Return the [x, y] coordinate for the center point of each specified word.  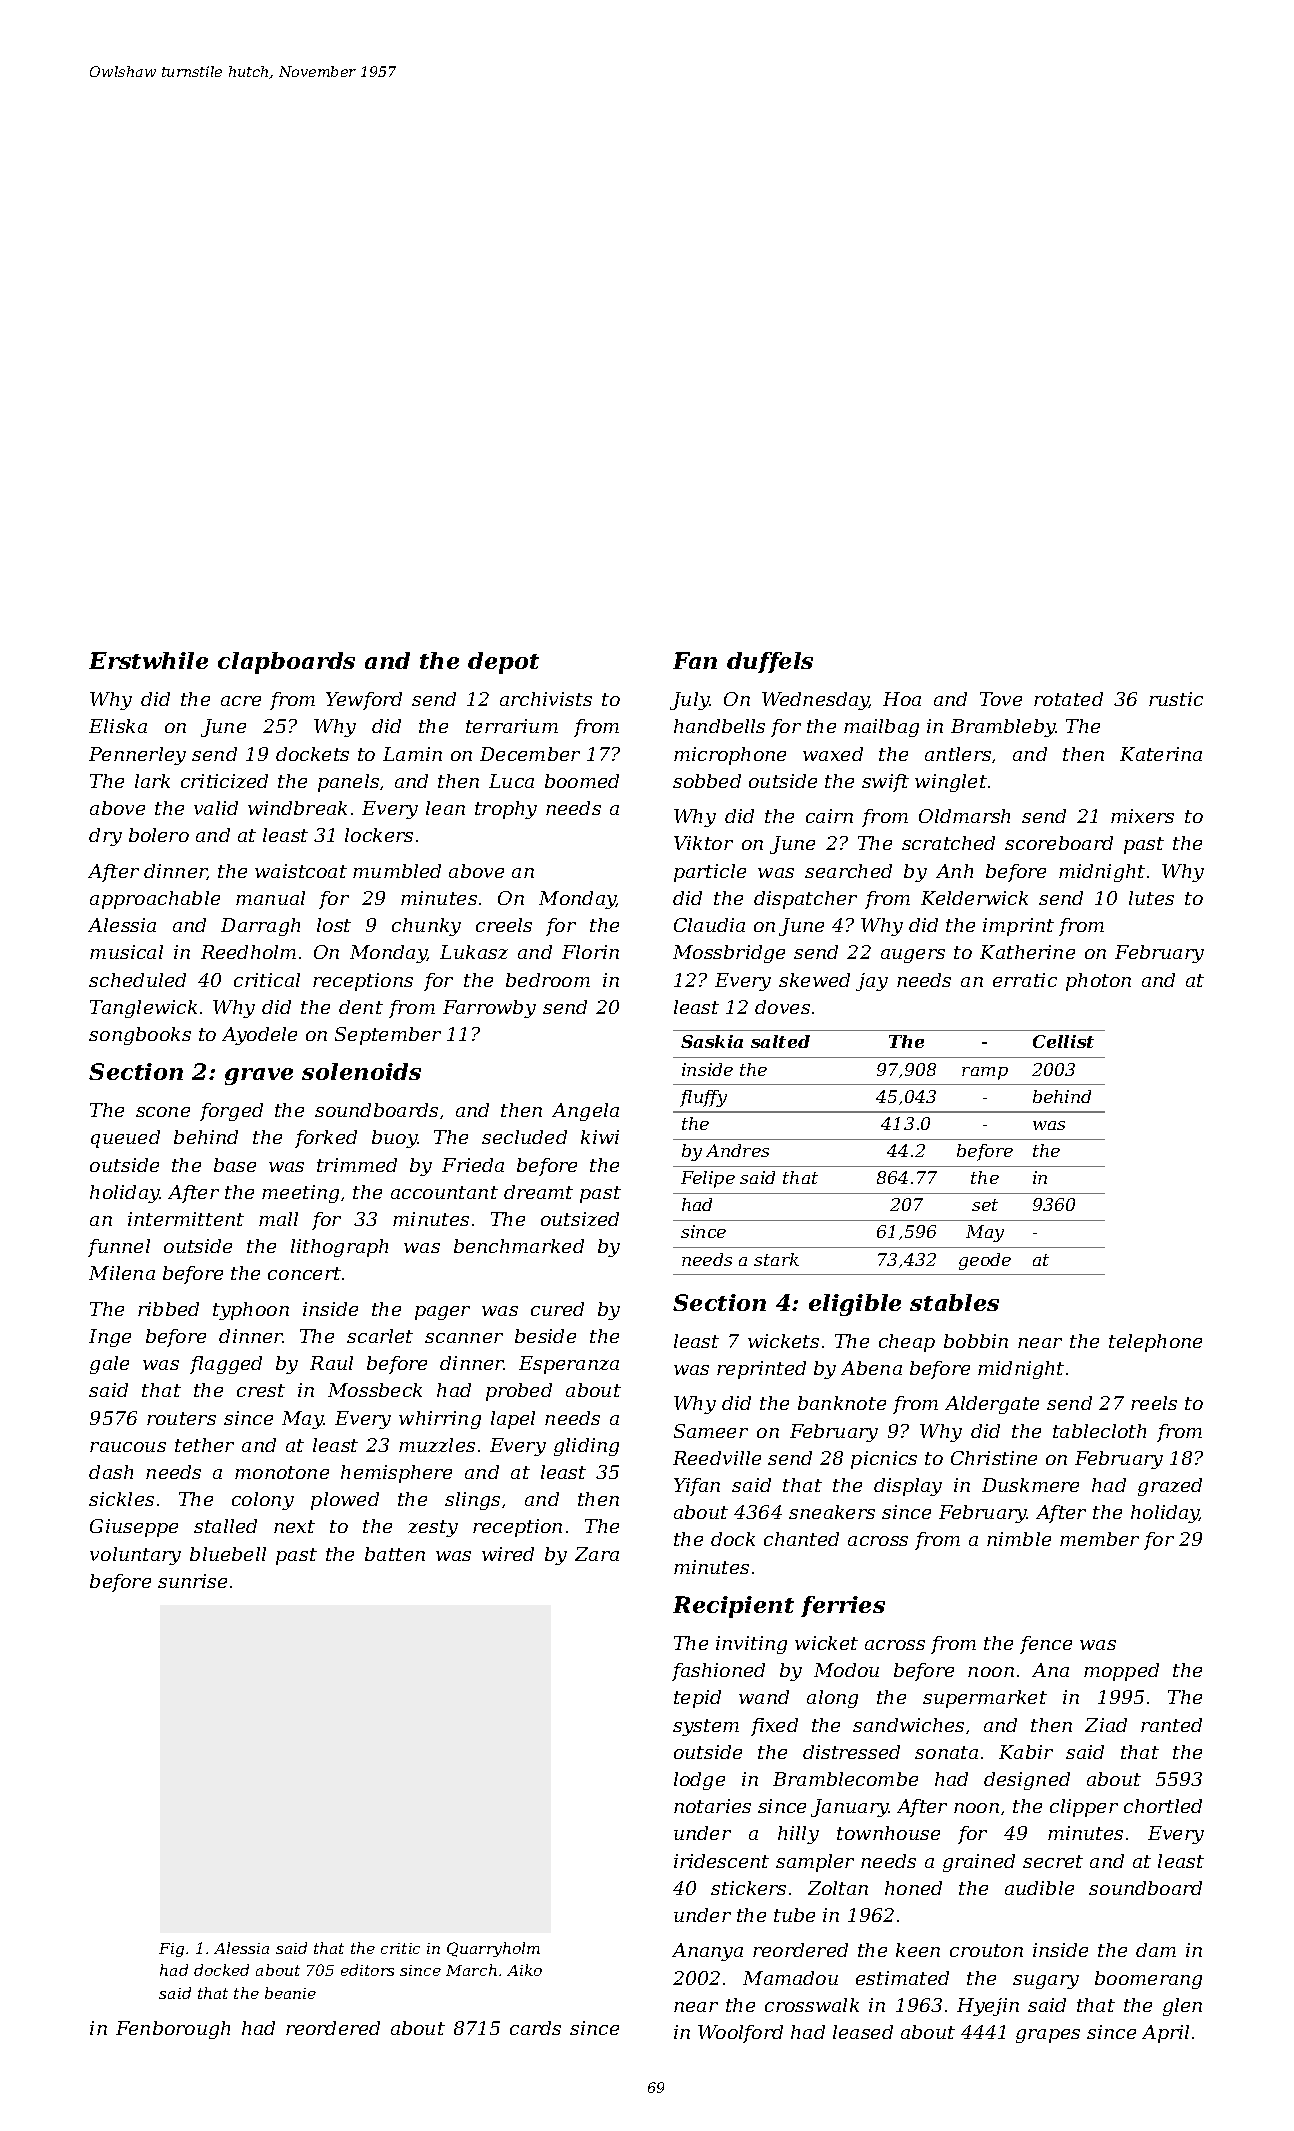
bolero [159, 835]
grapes [1048, 2036]
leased [863, 2032]
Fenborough [173, 2030]
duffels [770, 662]
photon [1098, 982]
